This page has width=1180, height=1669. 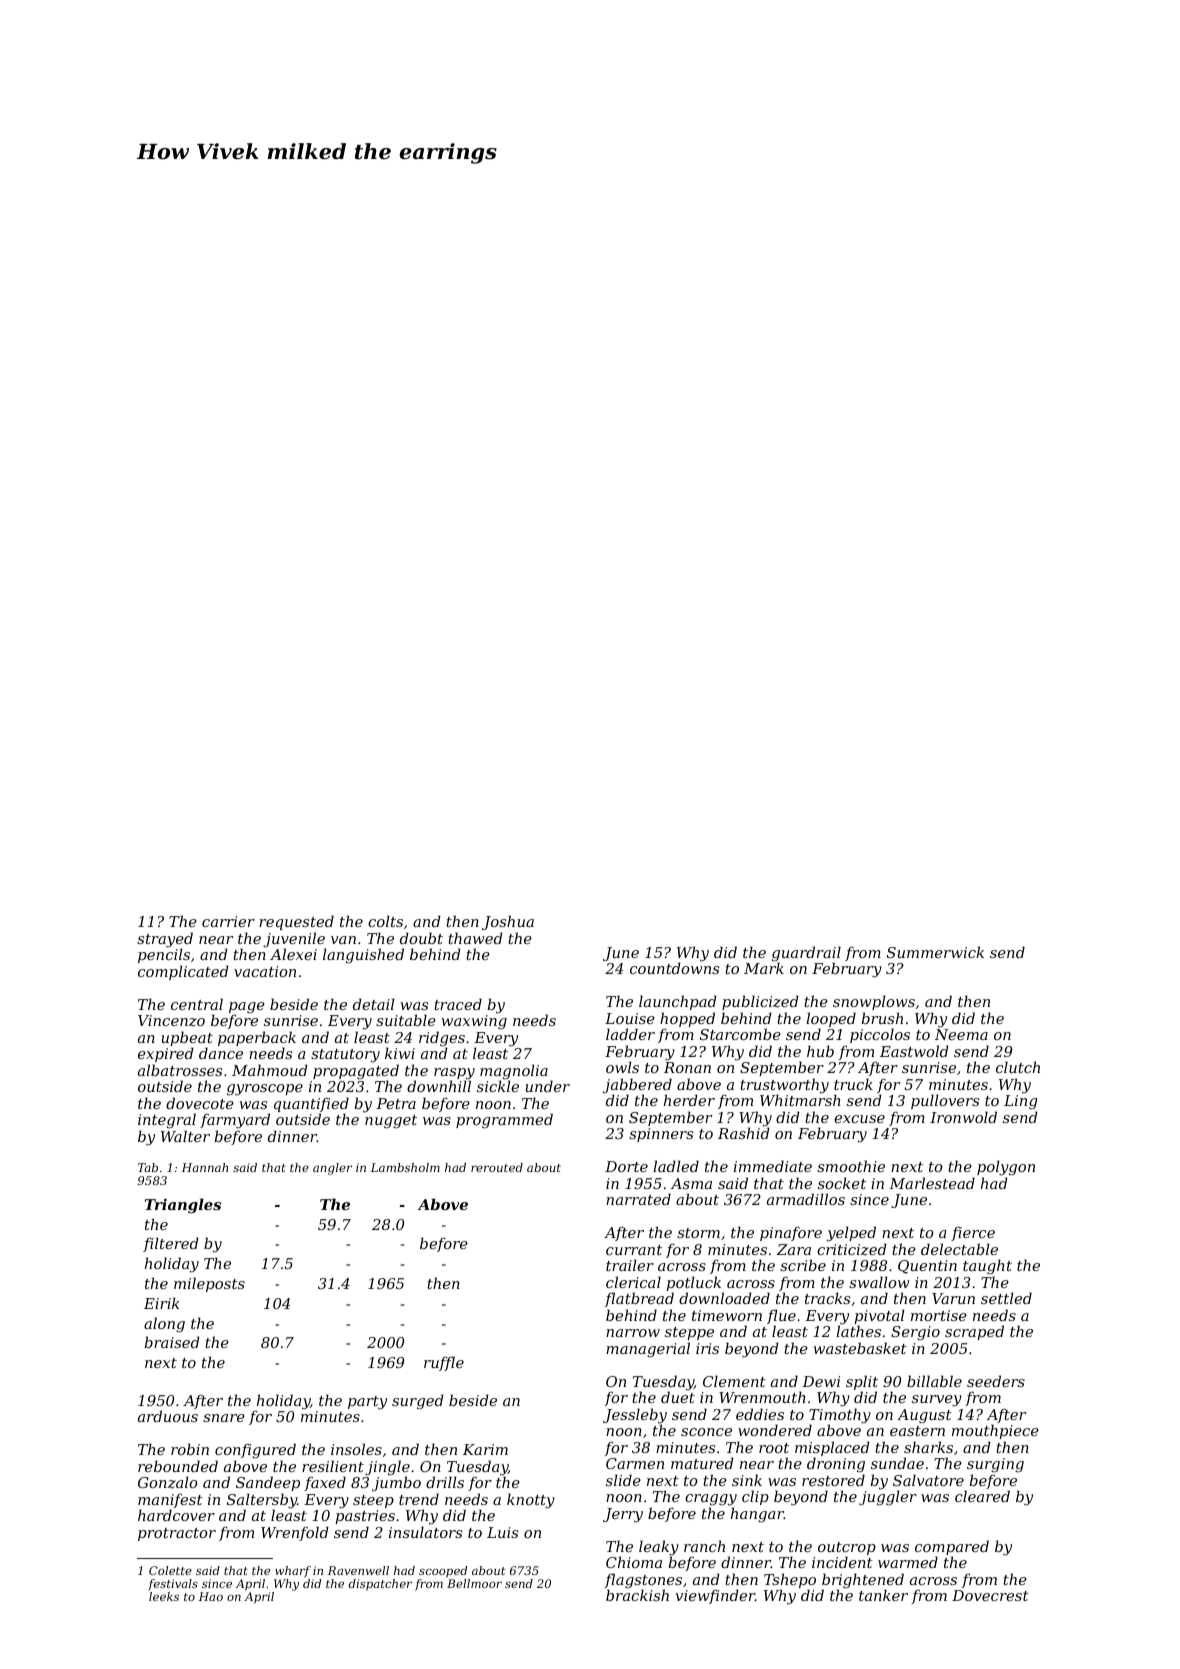 What do you see at coordinates (935, 952) in the page?
I see `Summerwick` at bounding box center [935, 952].
